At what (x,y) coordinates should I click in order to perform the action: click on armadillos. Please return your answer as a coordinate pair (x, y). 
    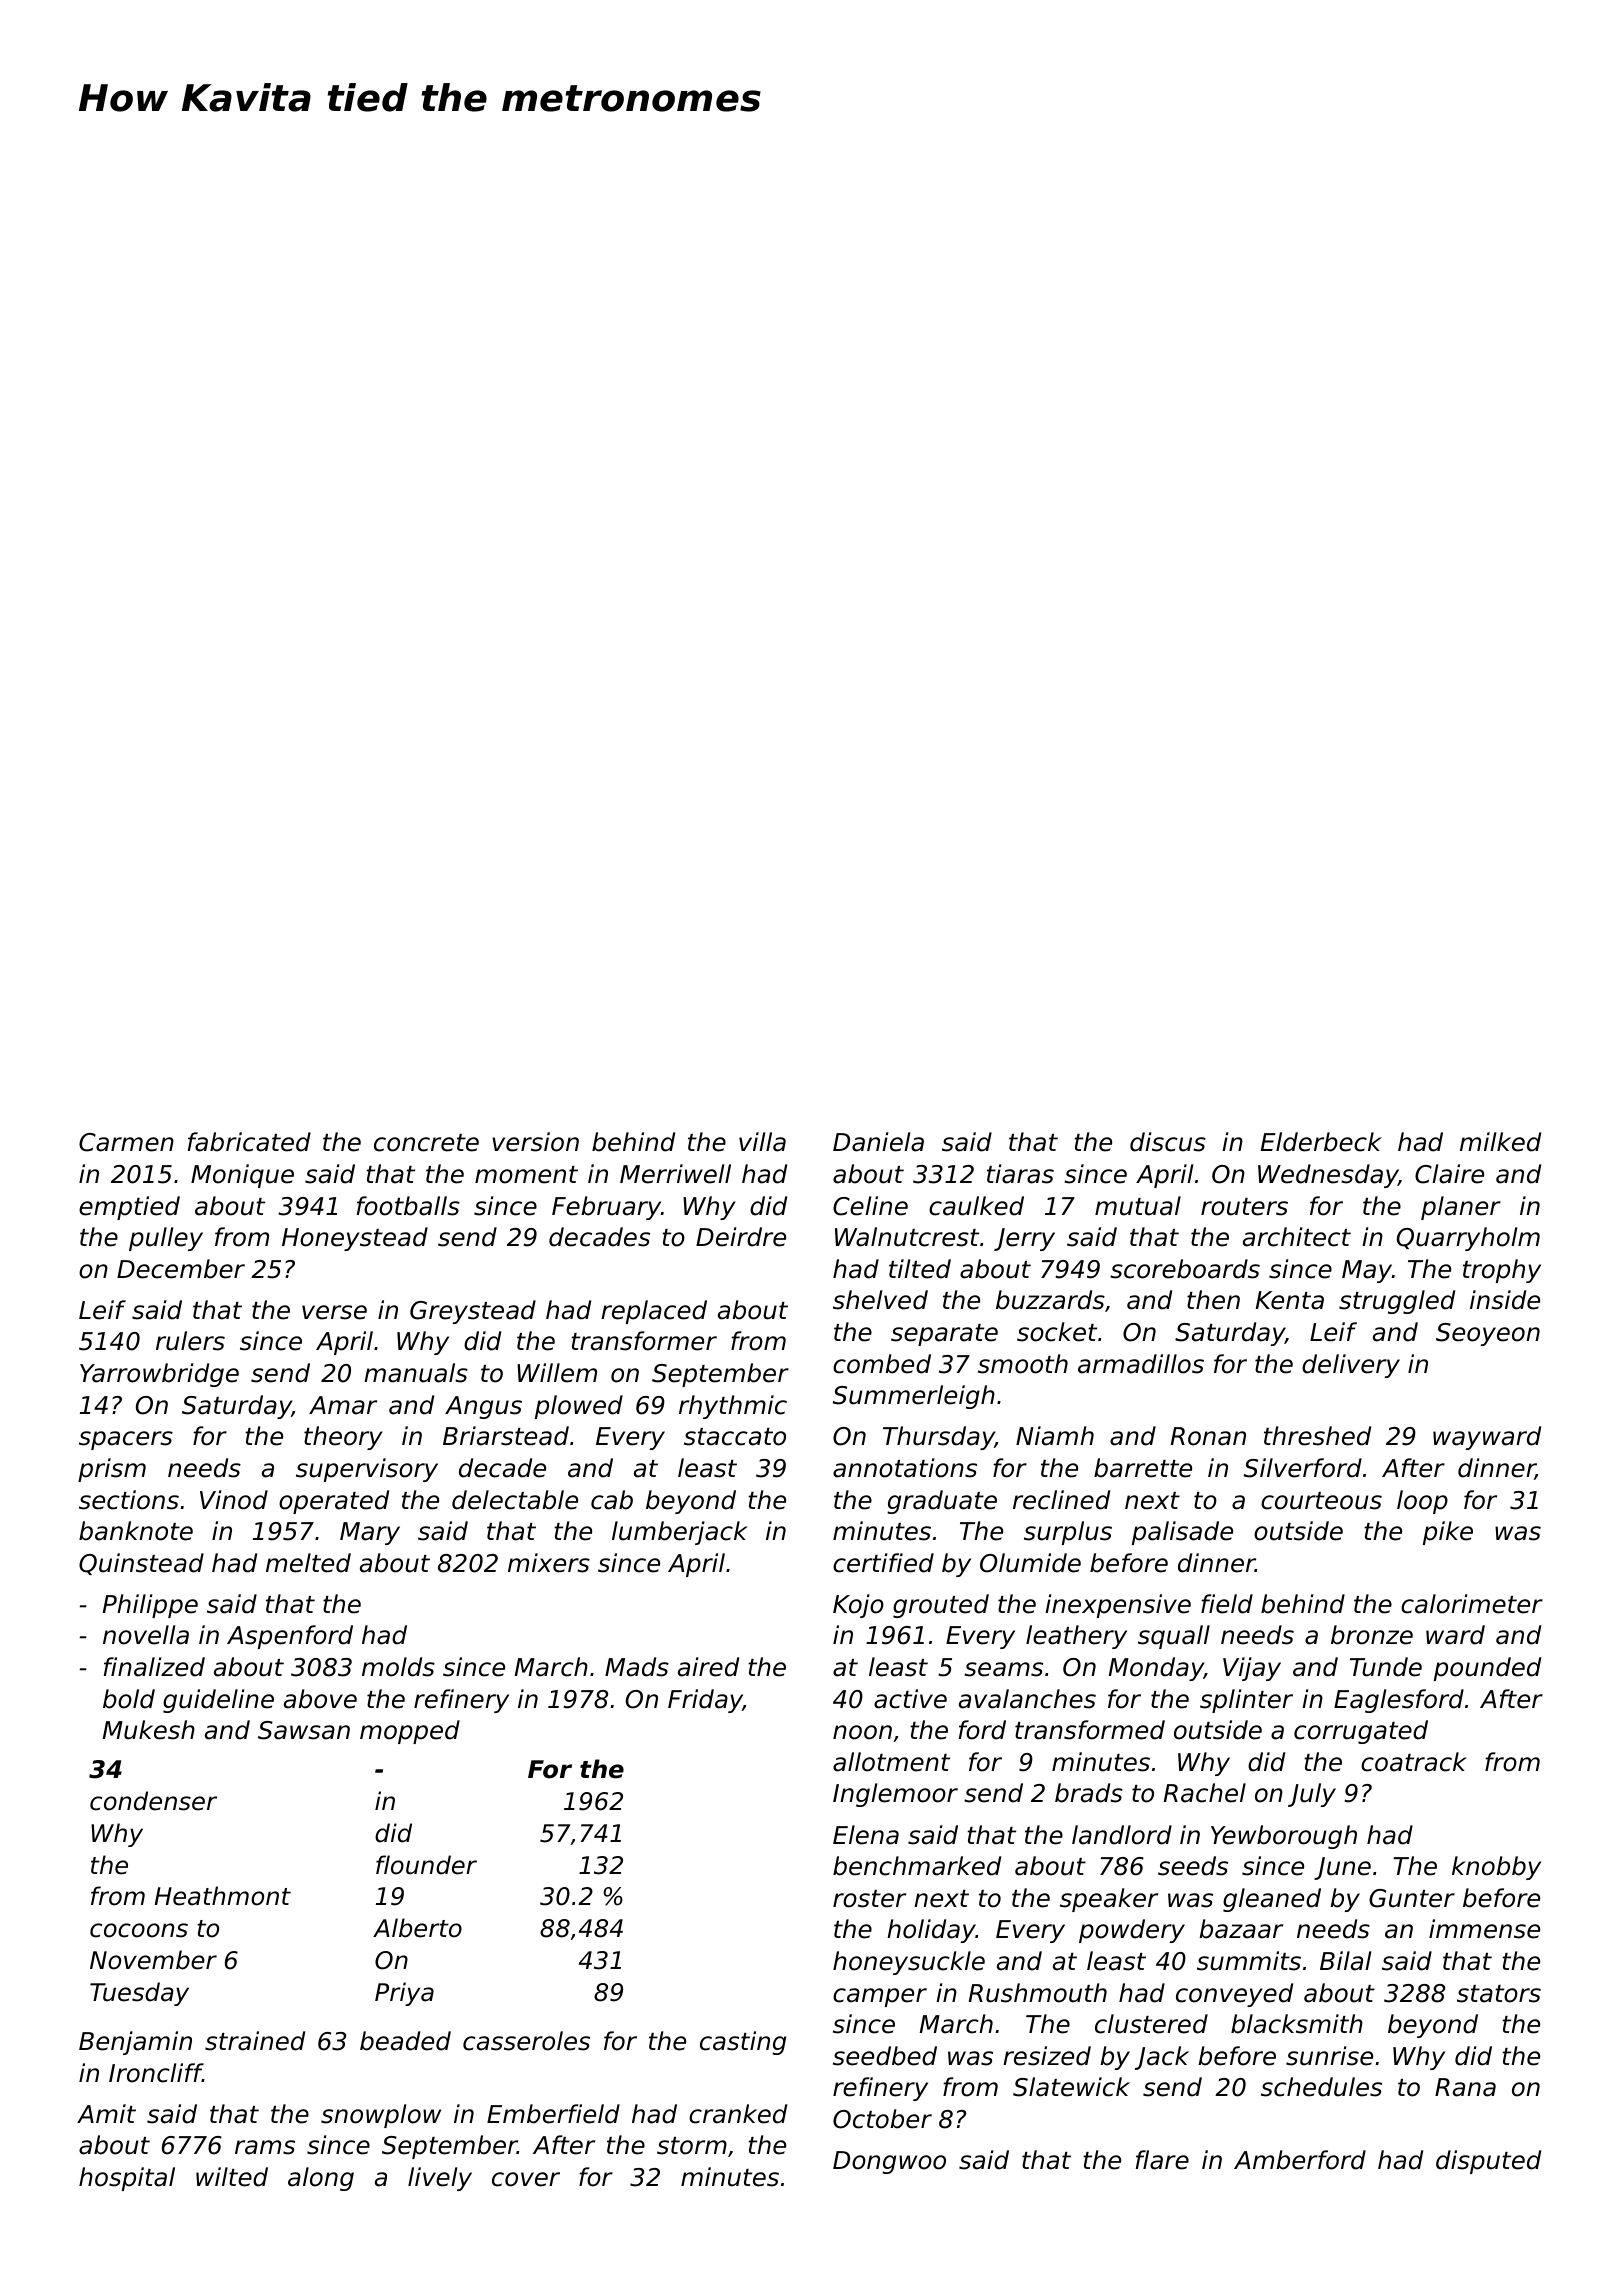
    Looking at the image, I should click on (1141, 1364).
